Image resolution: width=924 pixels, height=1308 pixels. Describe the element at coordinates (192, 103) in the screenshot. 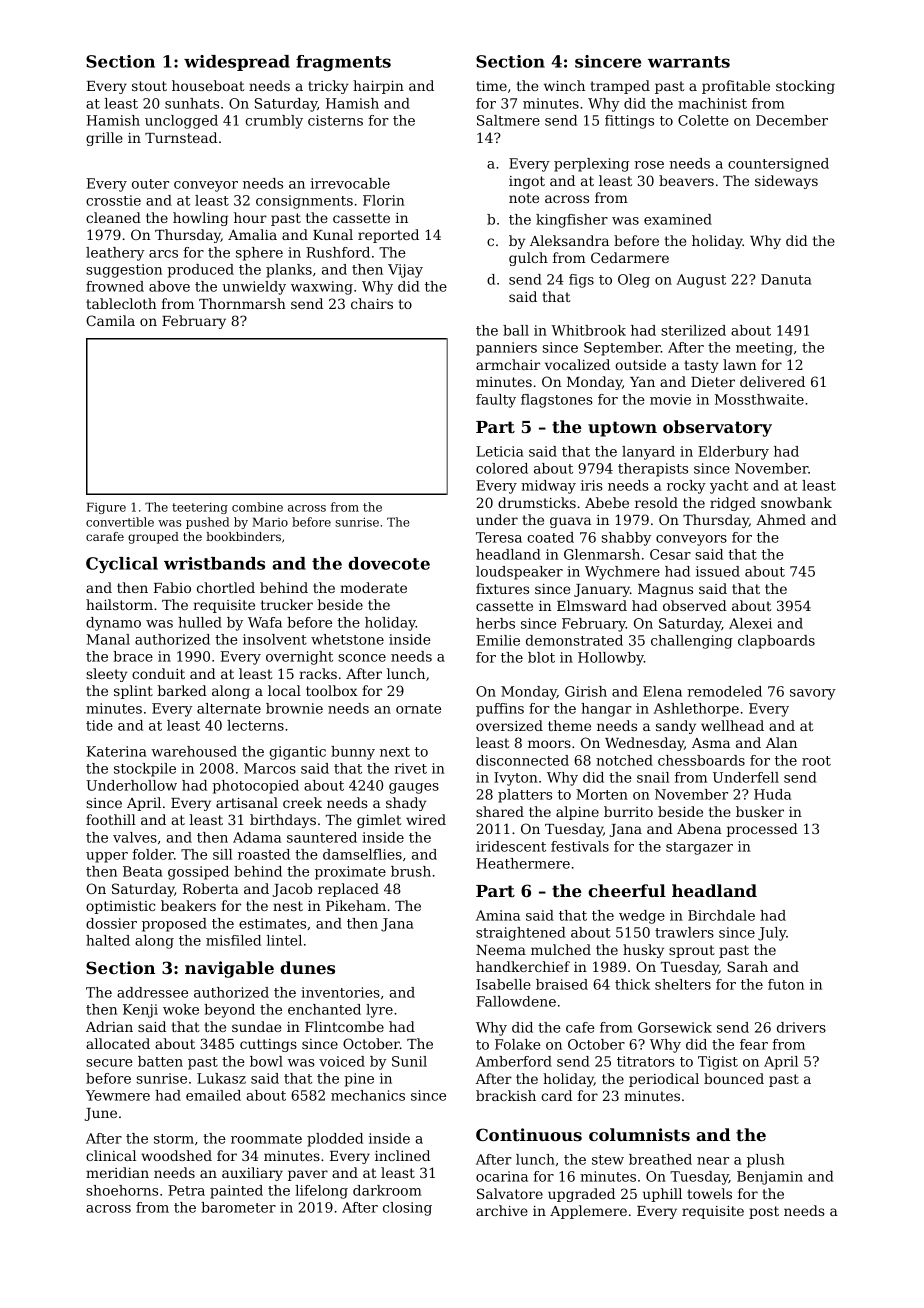

I see `sunhats` at that location.
